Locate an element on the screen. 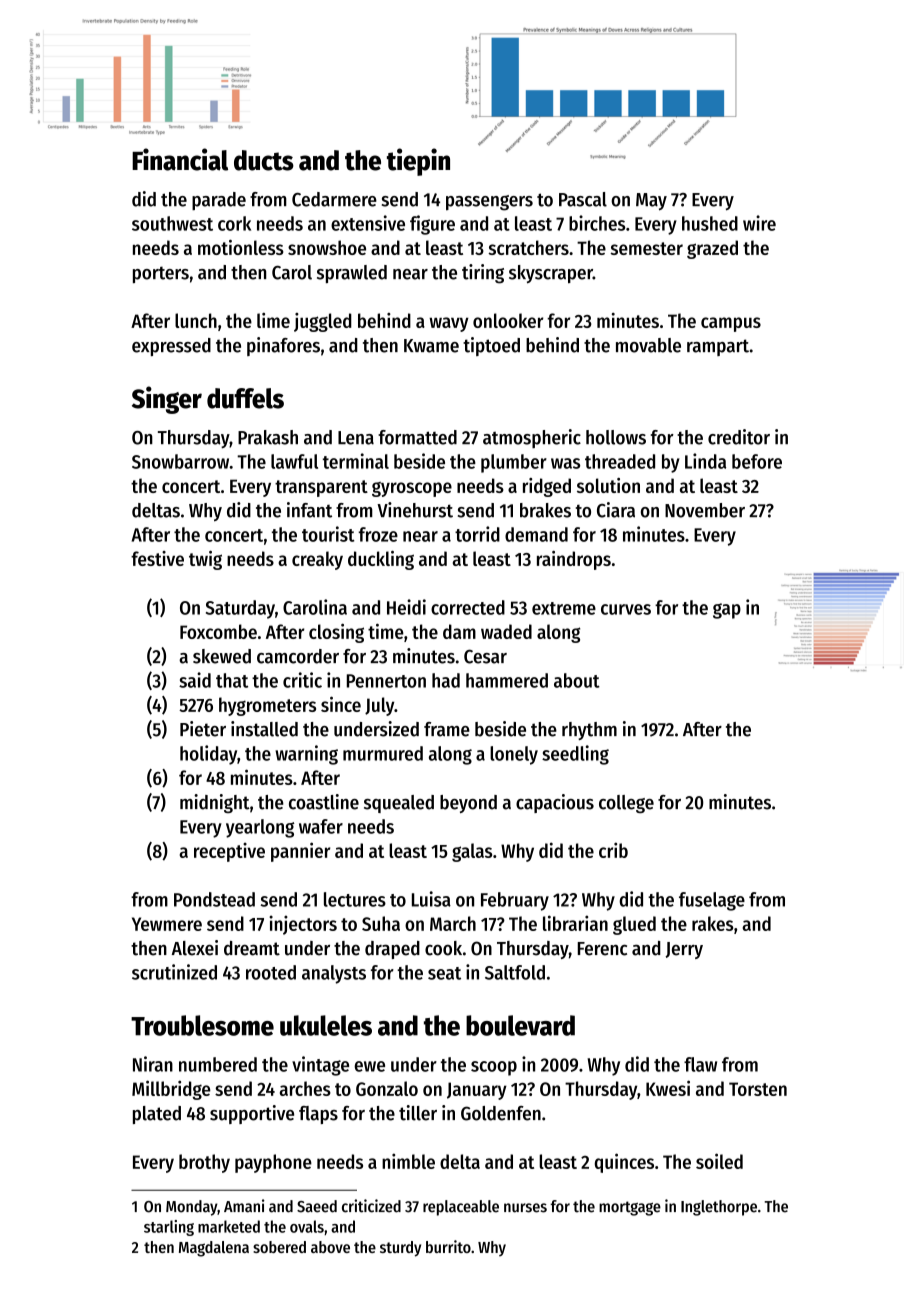 This screenshot has height=1314, width=924. creaky is located at coordinates (317, 560).
